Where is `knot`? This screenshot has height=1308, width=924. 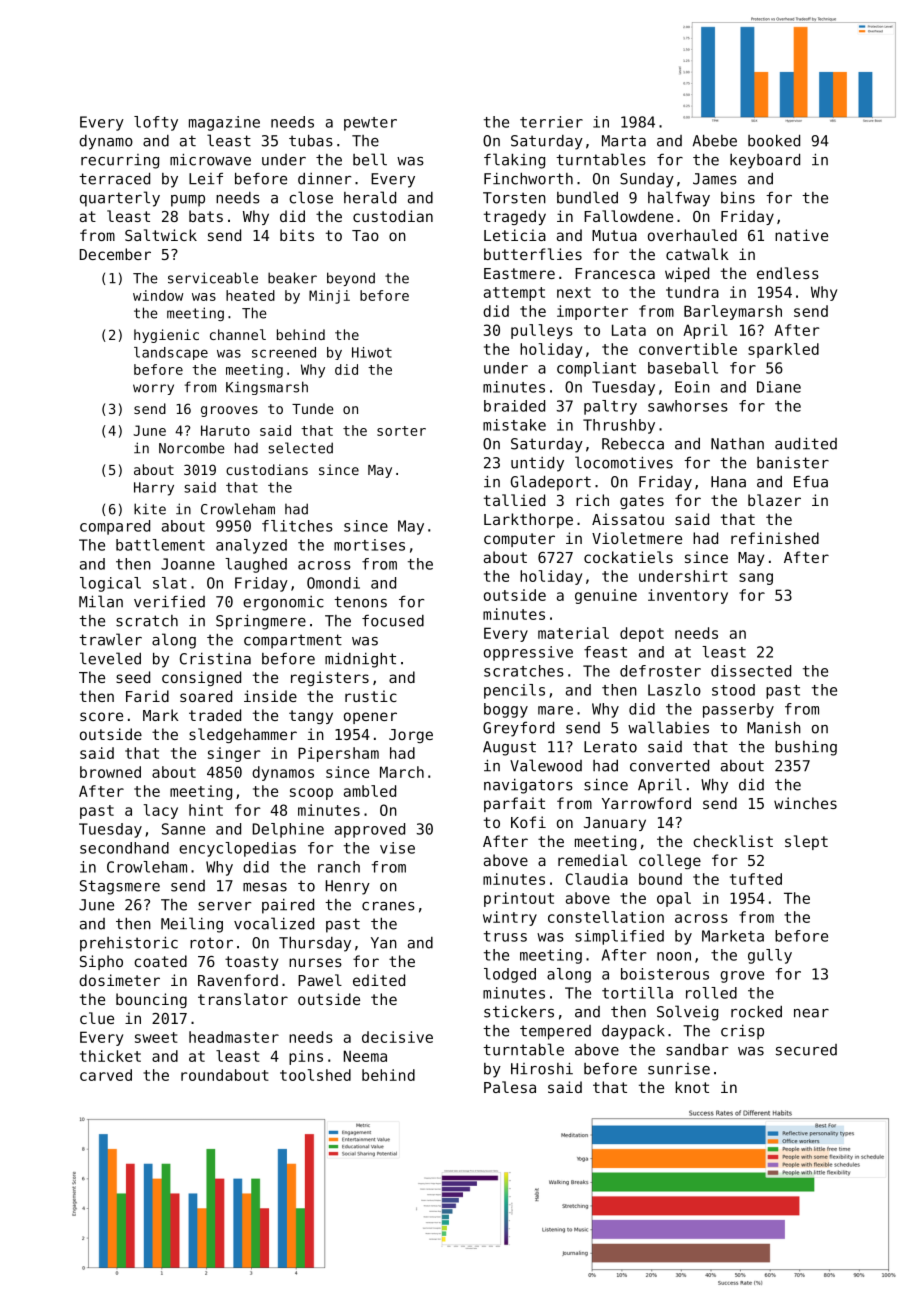 knot is located at coordinates (692, 1087).
